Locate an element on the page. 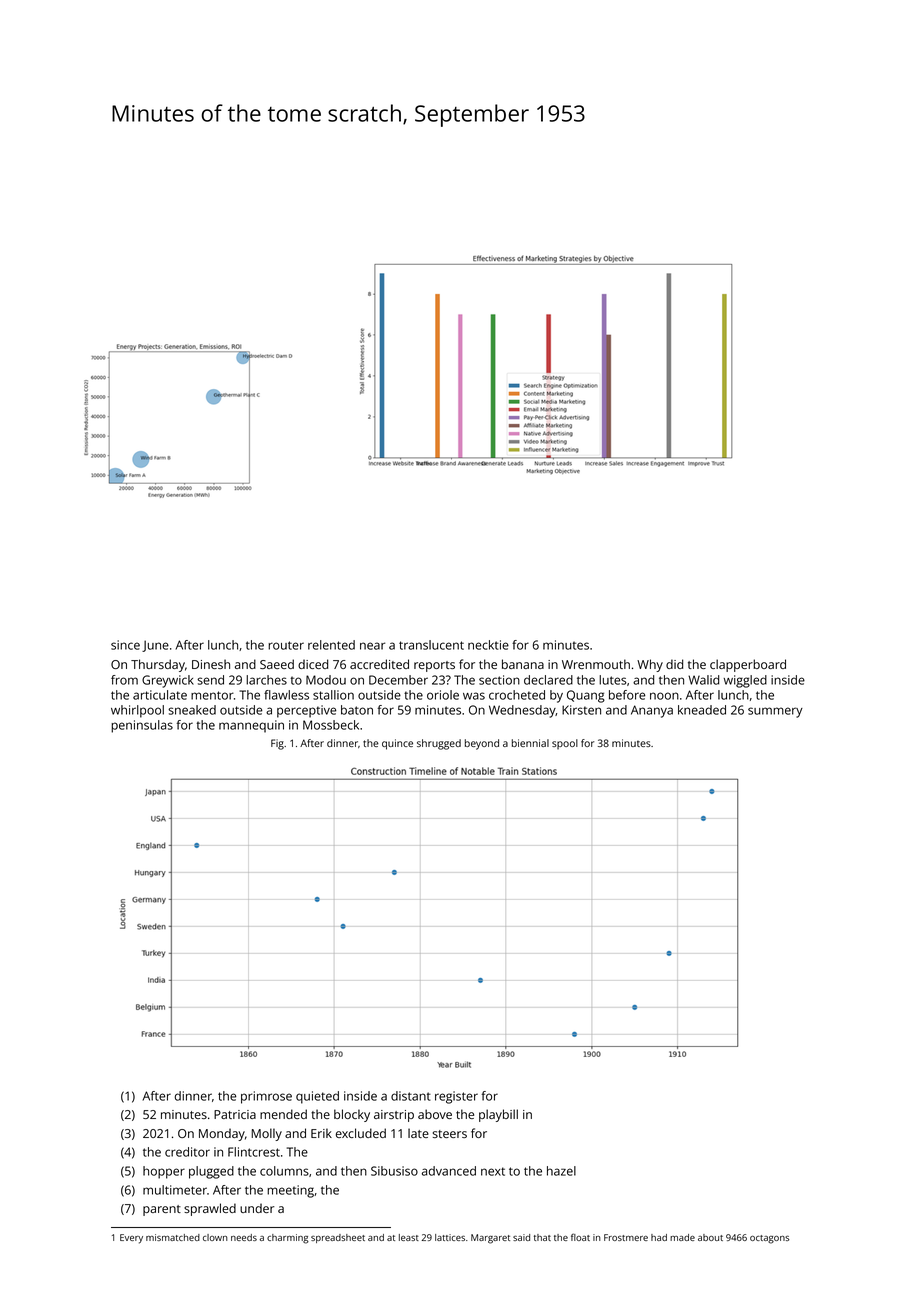 The image size is (924, 1308). necktie is located at coordinates (488, 645).
